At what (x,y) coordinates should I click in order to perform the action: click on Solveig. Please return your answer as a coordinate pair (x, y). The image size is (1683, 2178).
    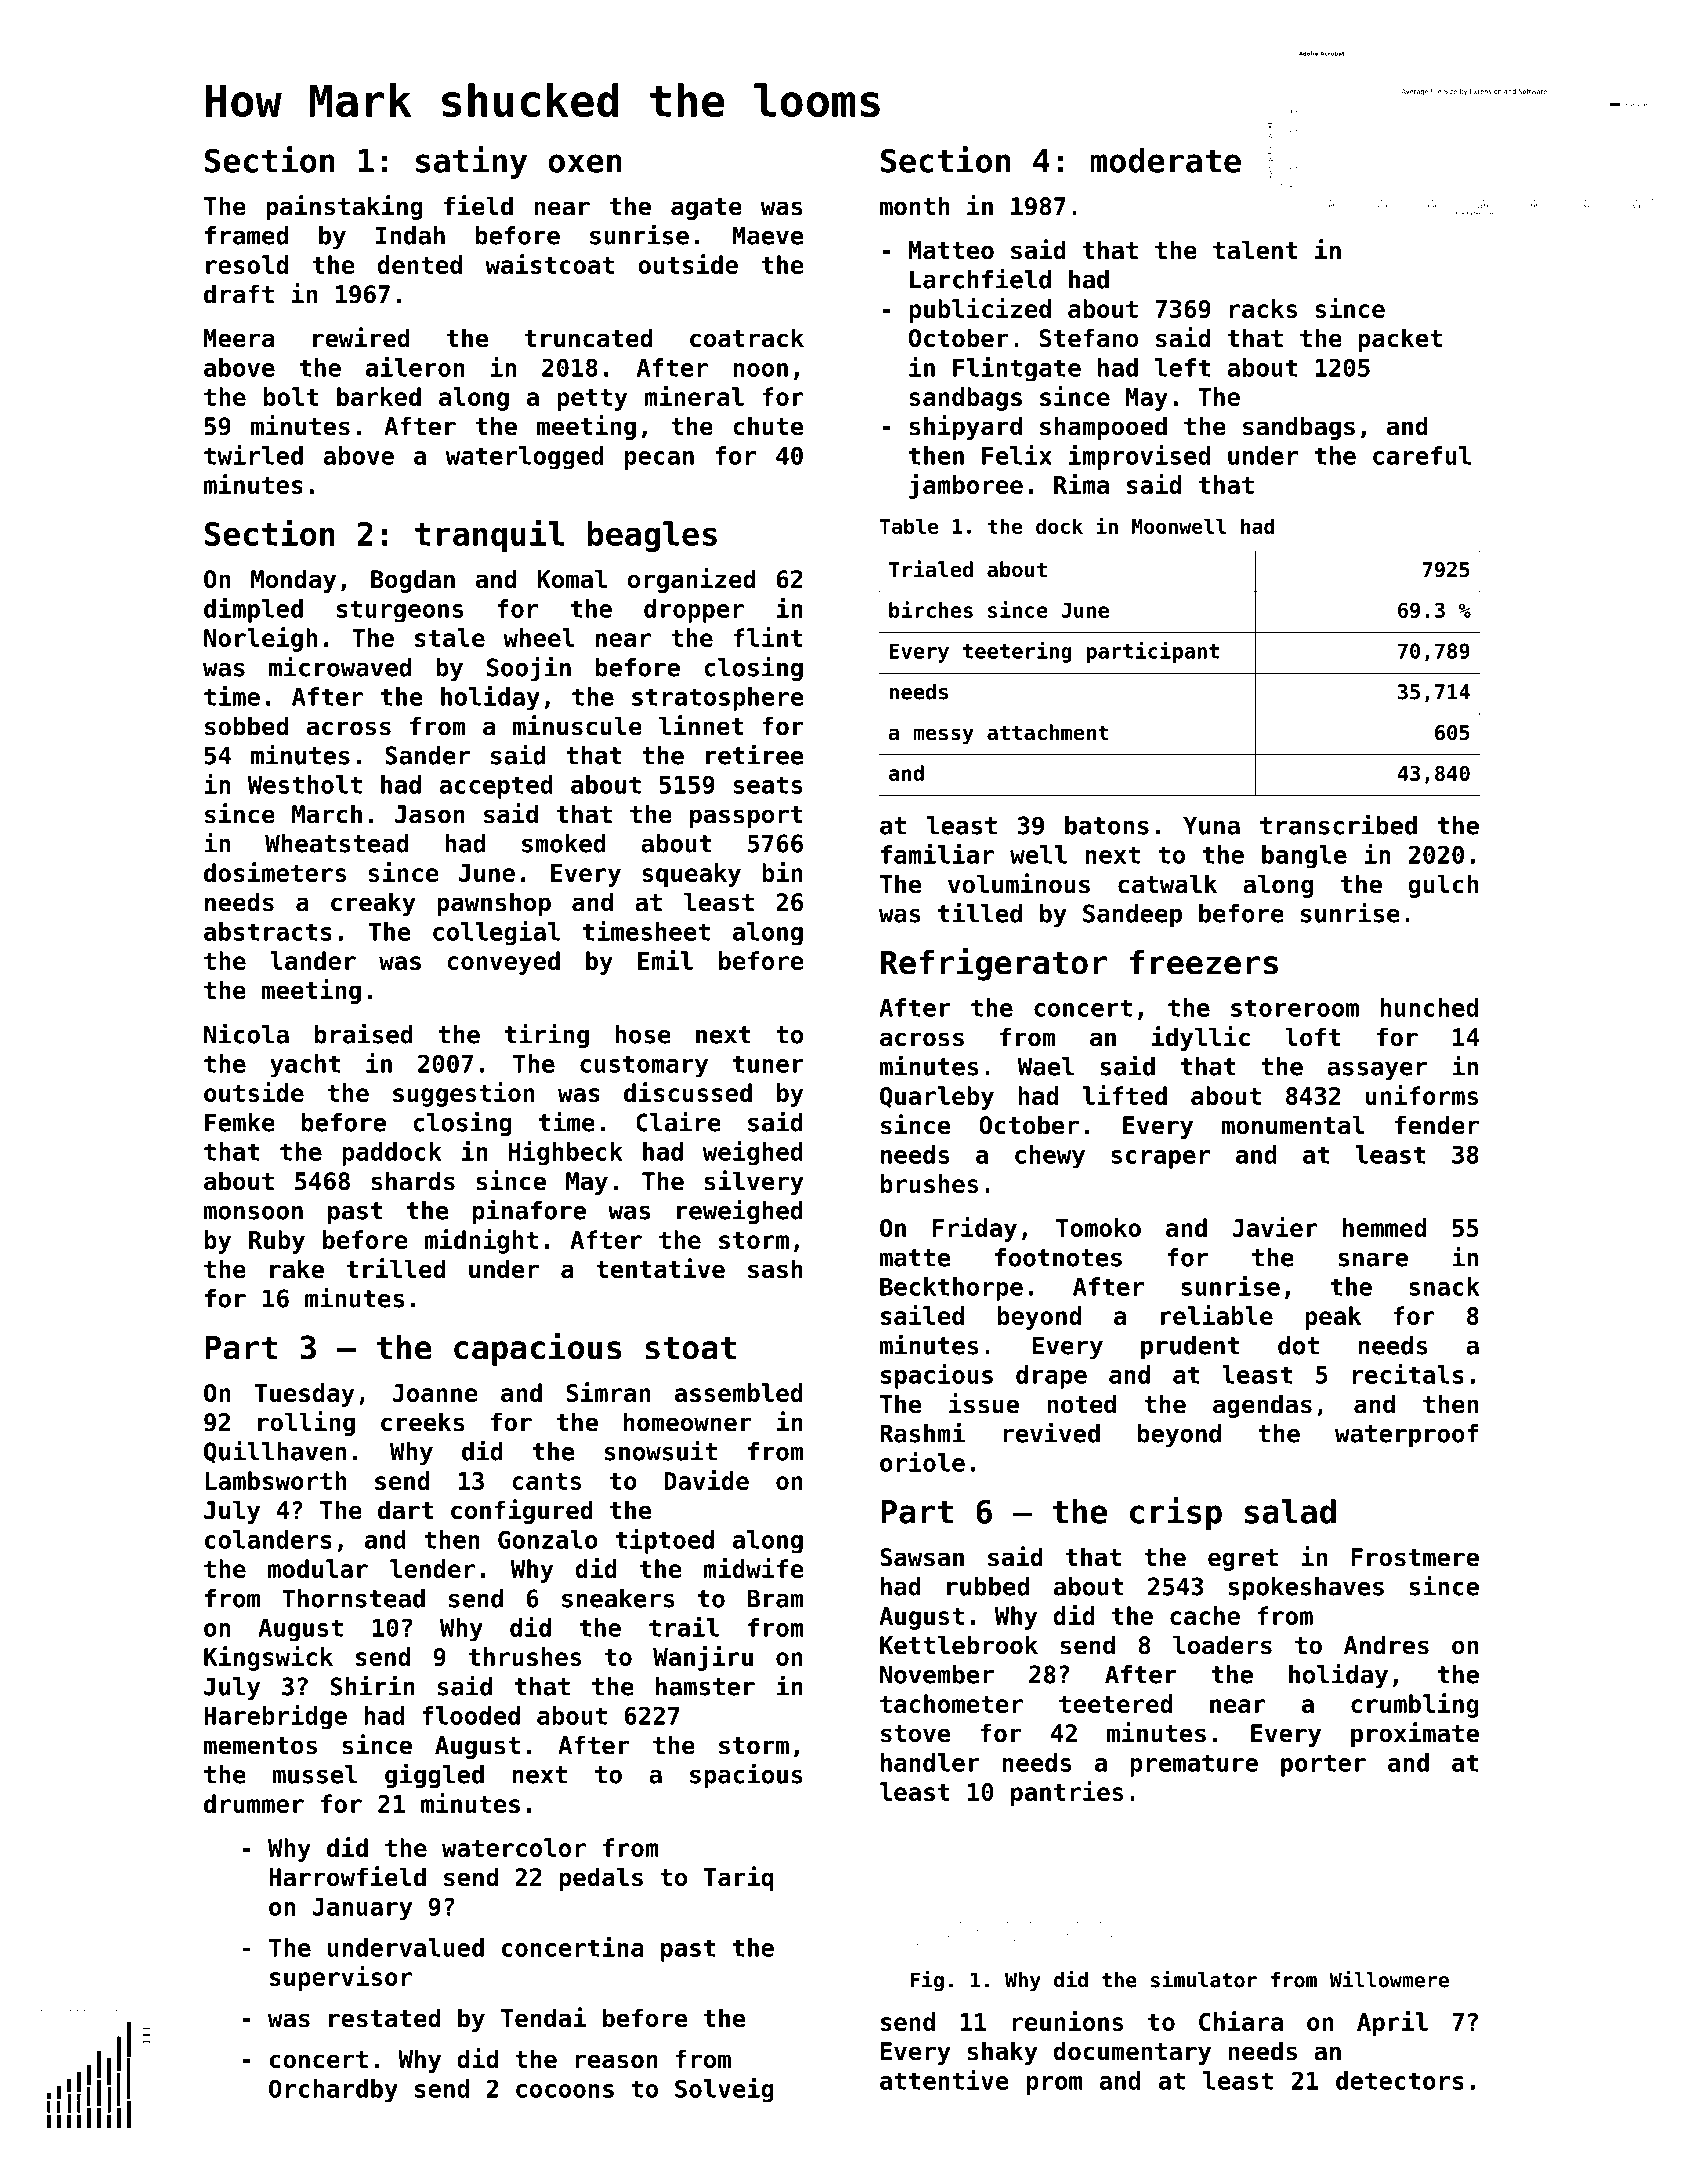
    Looking at the image, I should click on (724, 2090).
